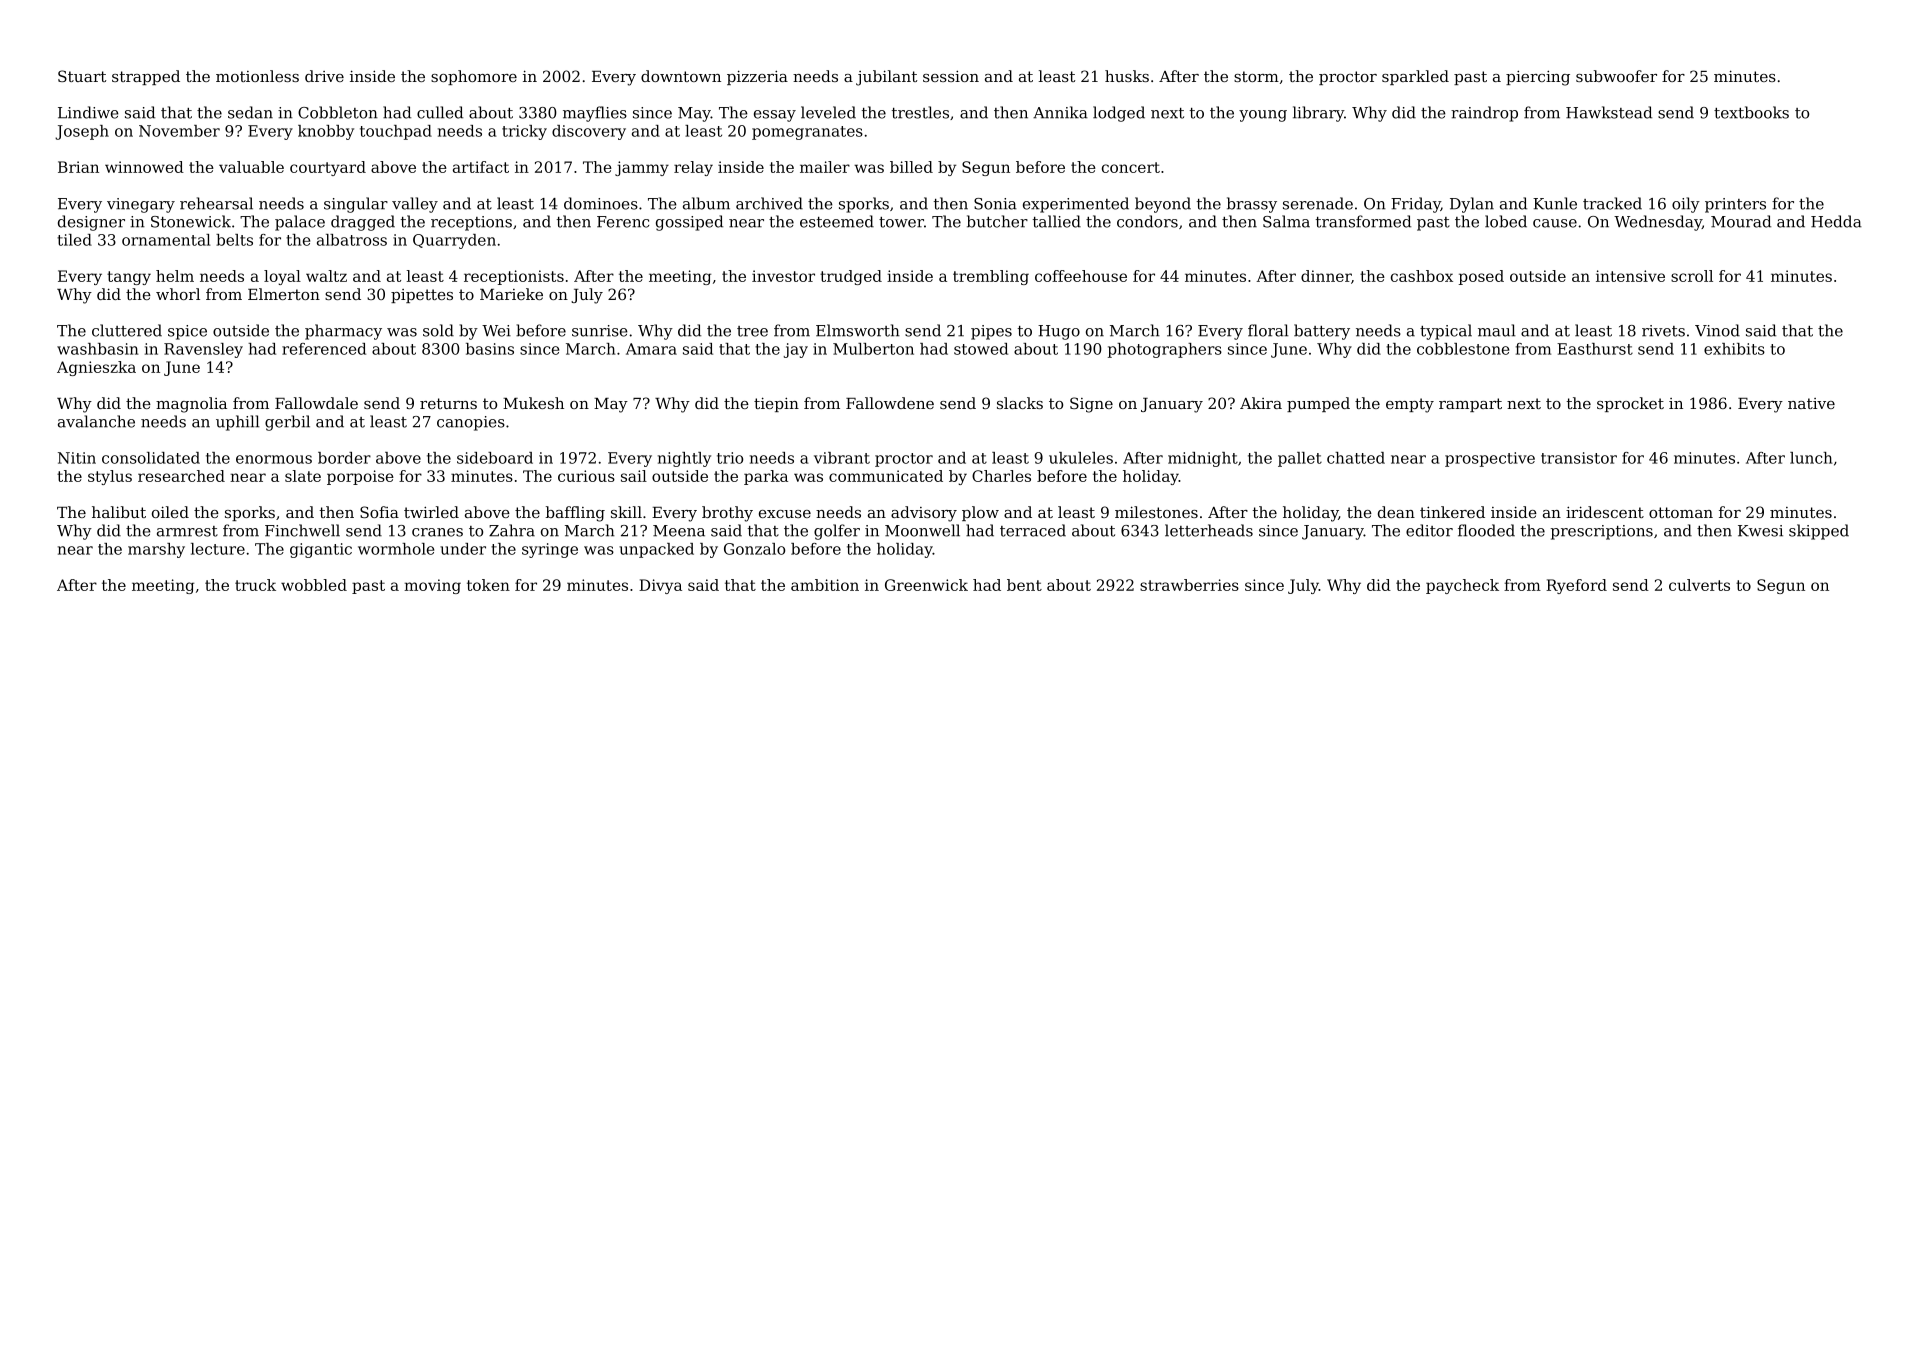 Image resolution: width=1921 pixels, height=1358 pixels. I want to click on Stuart, so click(82, 76).
